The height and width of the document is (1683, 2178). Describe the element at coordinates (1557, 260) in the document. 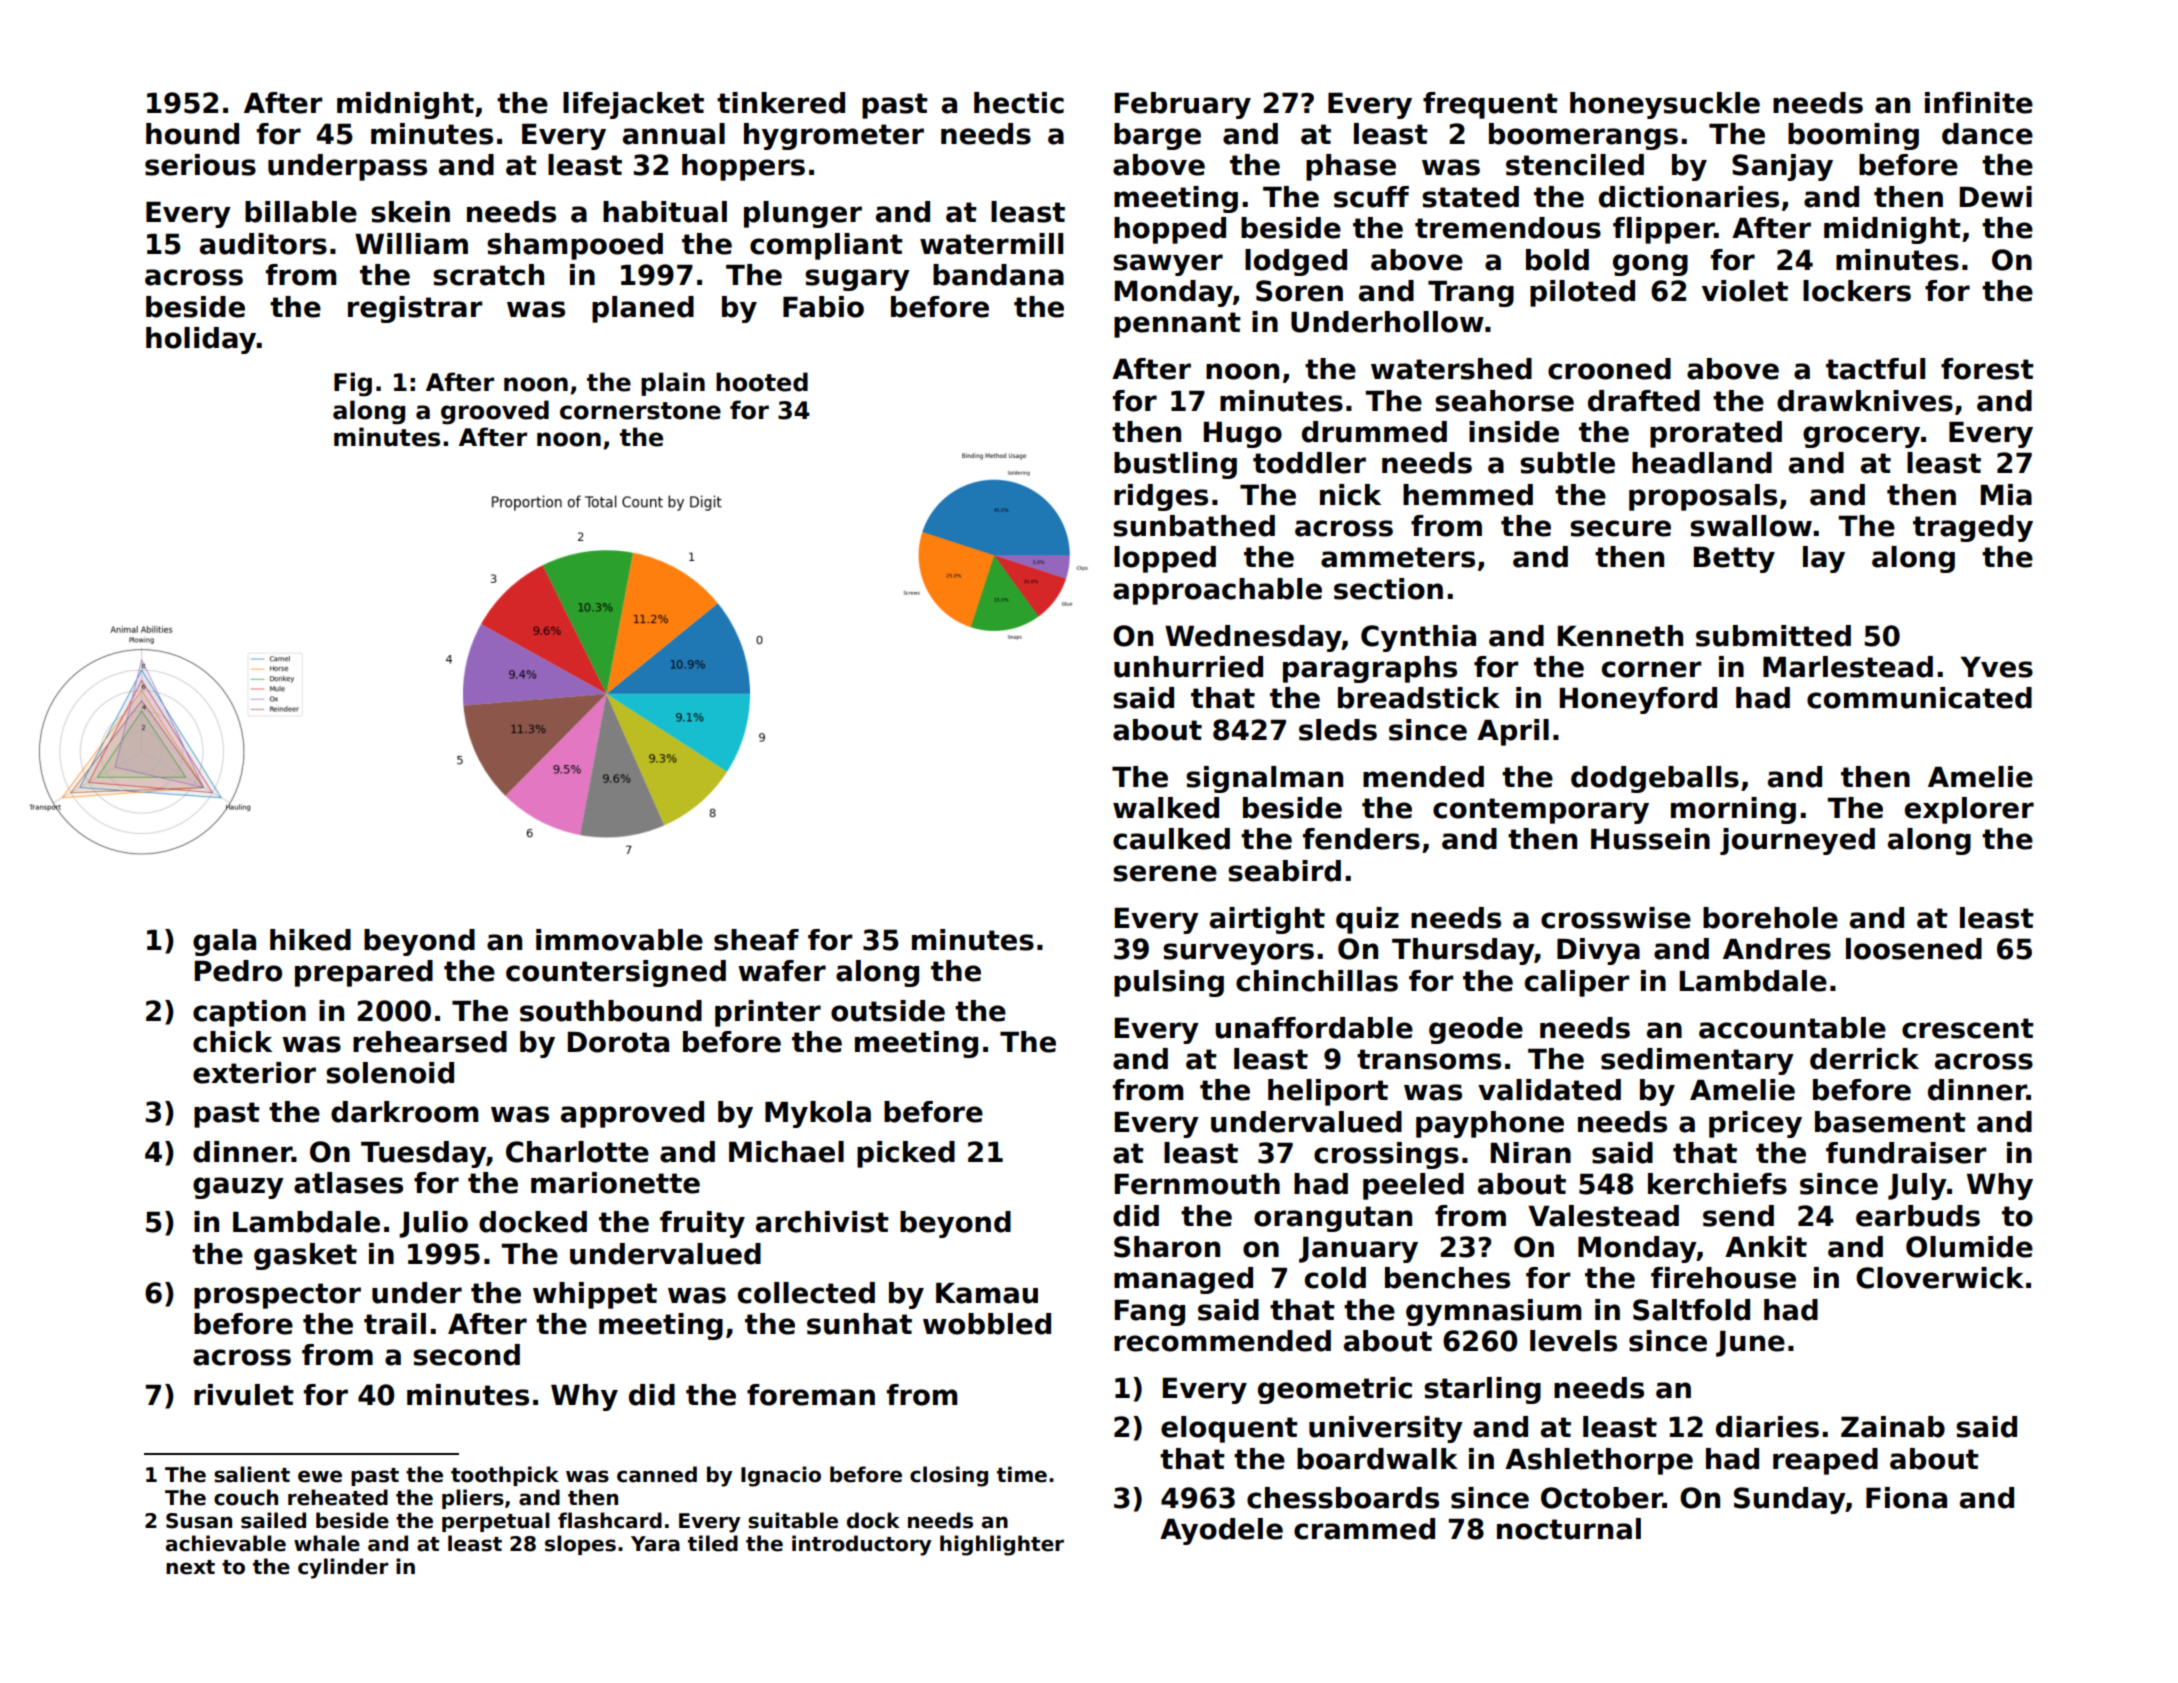

I see `bold` at that location.
